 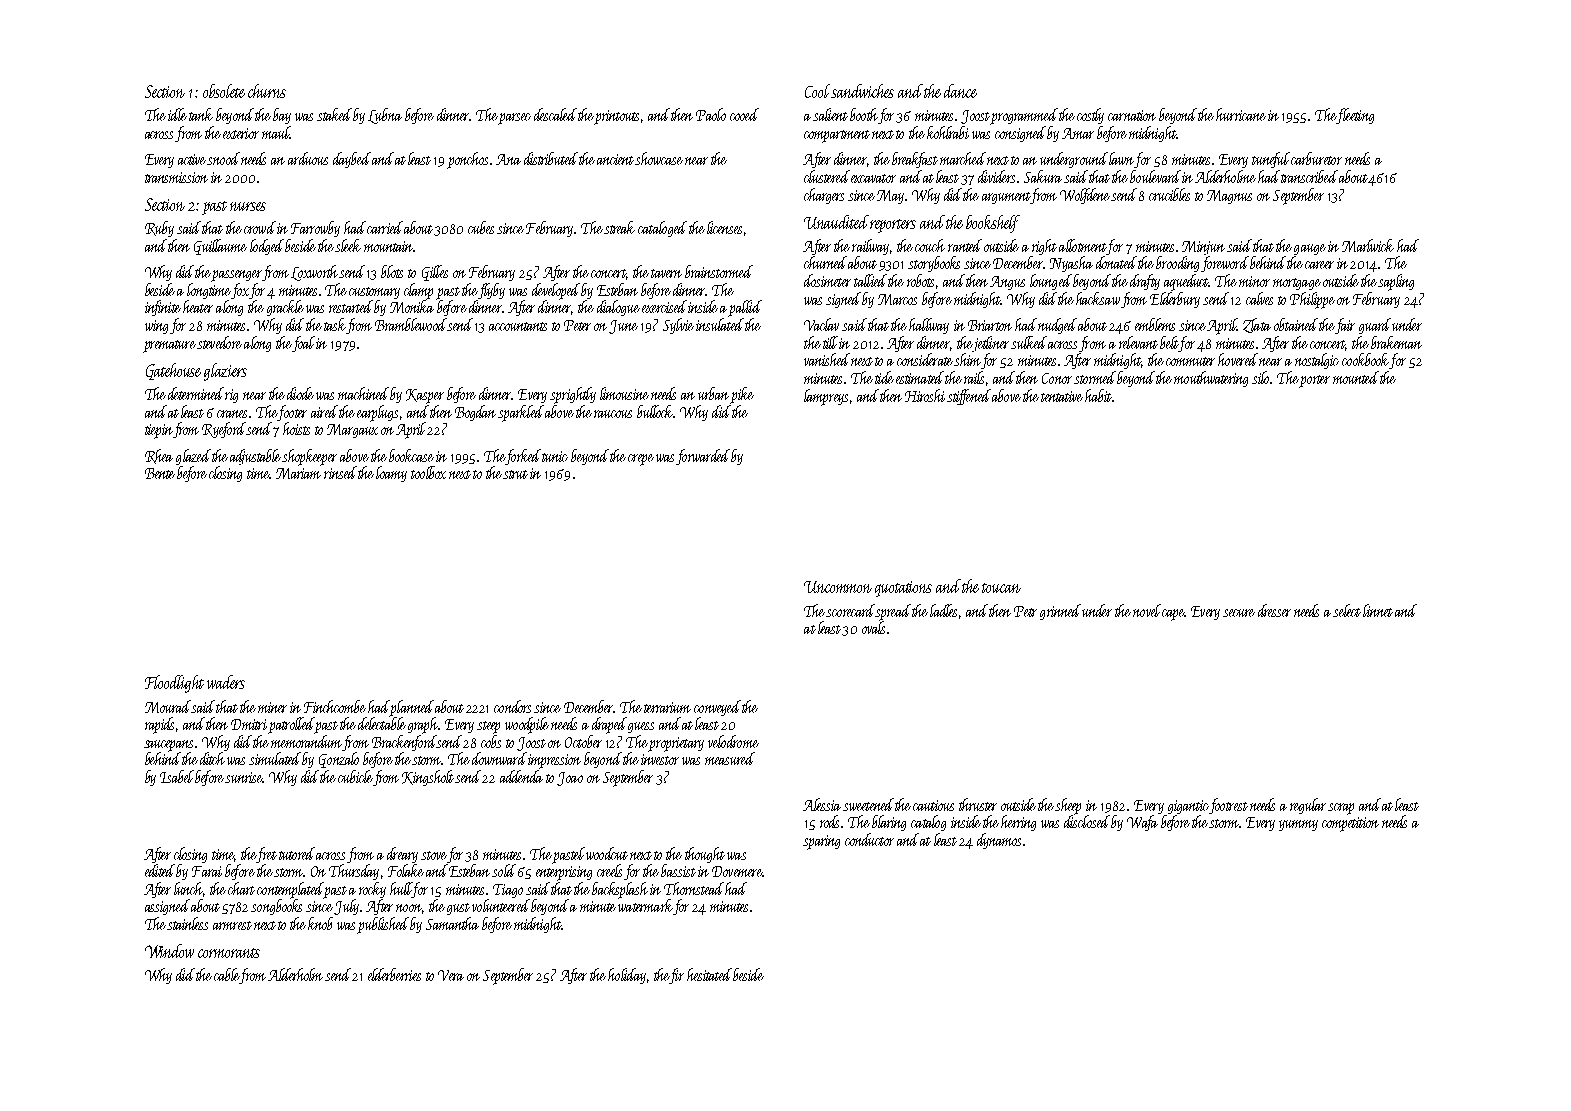 I want to click on Cool, so click(x=818, y=91).
